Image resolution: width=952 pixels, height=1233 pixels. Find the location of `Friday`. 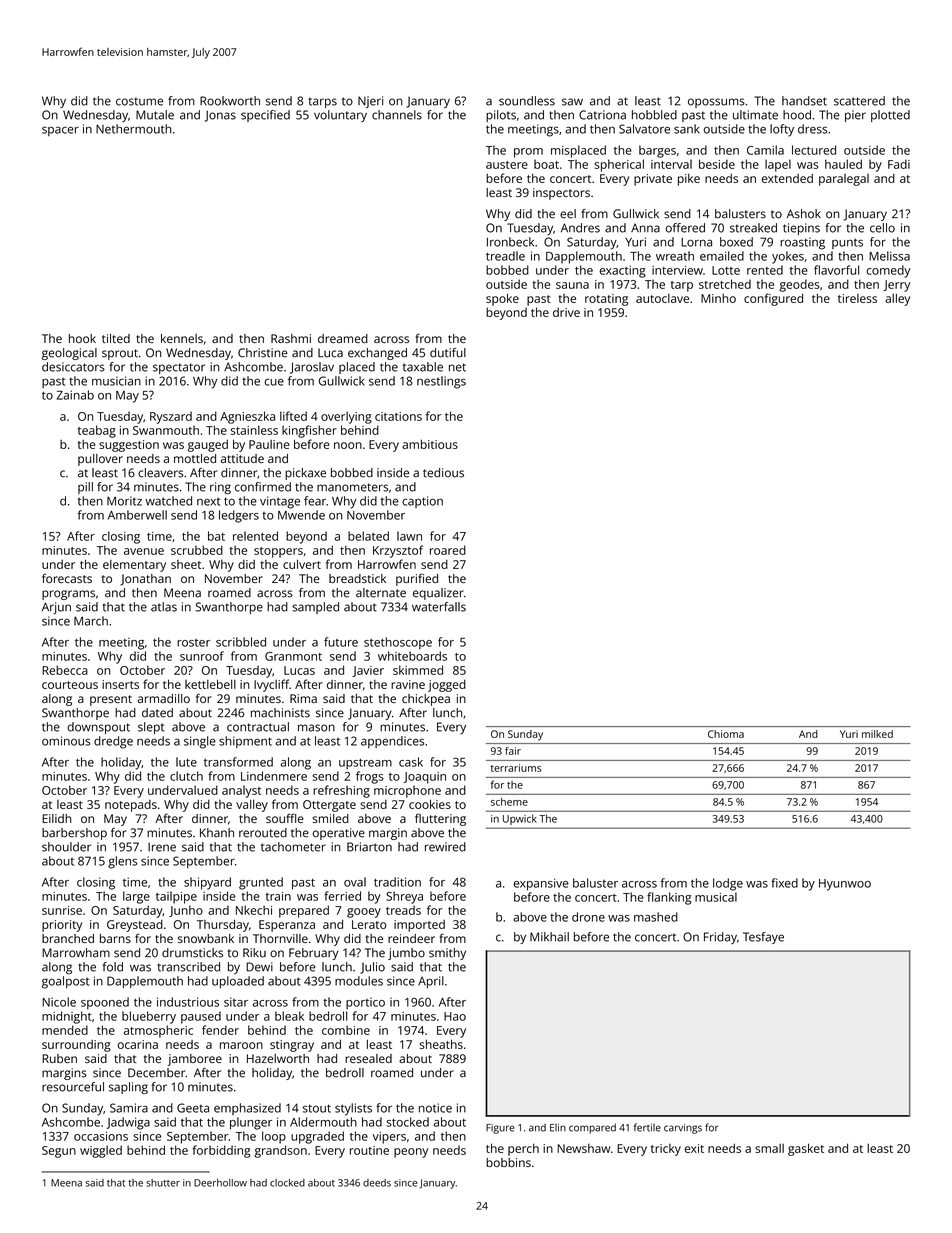

Friday is located at coordinates (720, 938).
